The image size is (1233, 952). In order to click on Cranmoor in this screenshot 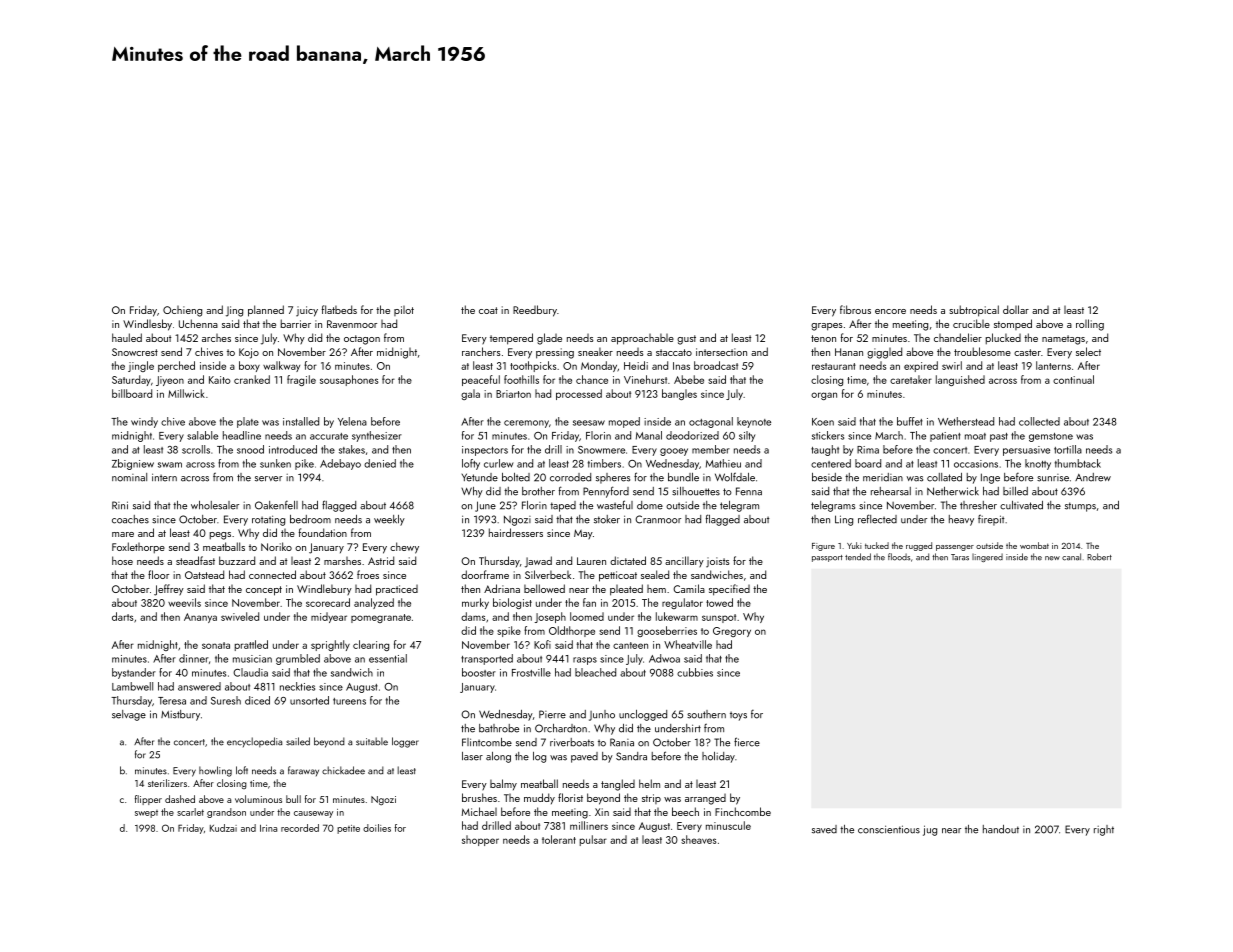, I will do `click(658, 519)`.
